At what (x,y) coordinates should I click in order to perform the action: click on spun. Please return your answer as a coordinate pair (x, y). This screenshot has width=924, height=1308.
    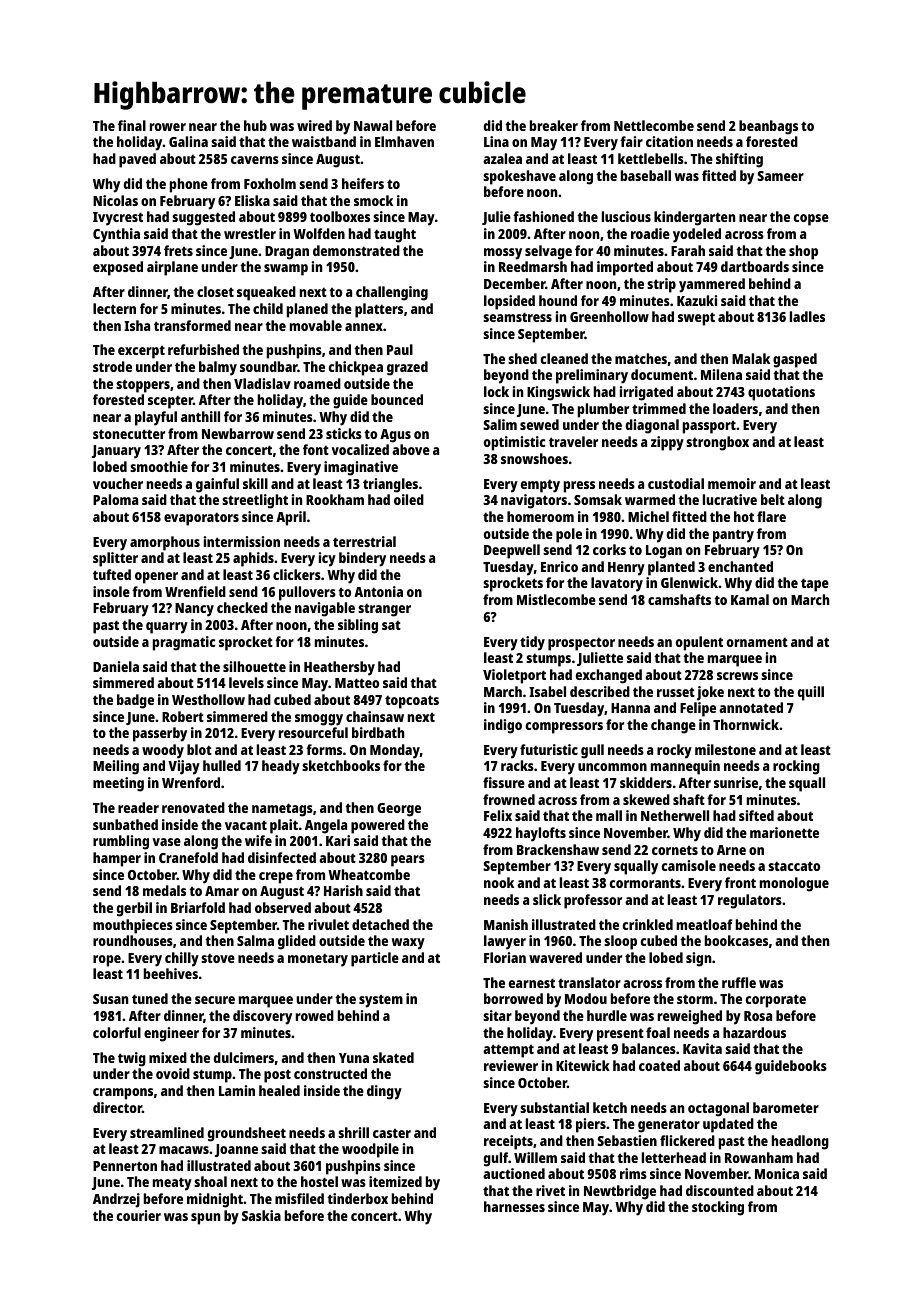
    Looking at the image, I should click on (205, 1219).
